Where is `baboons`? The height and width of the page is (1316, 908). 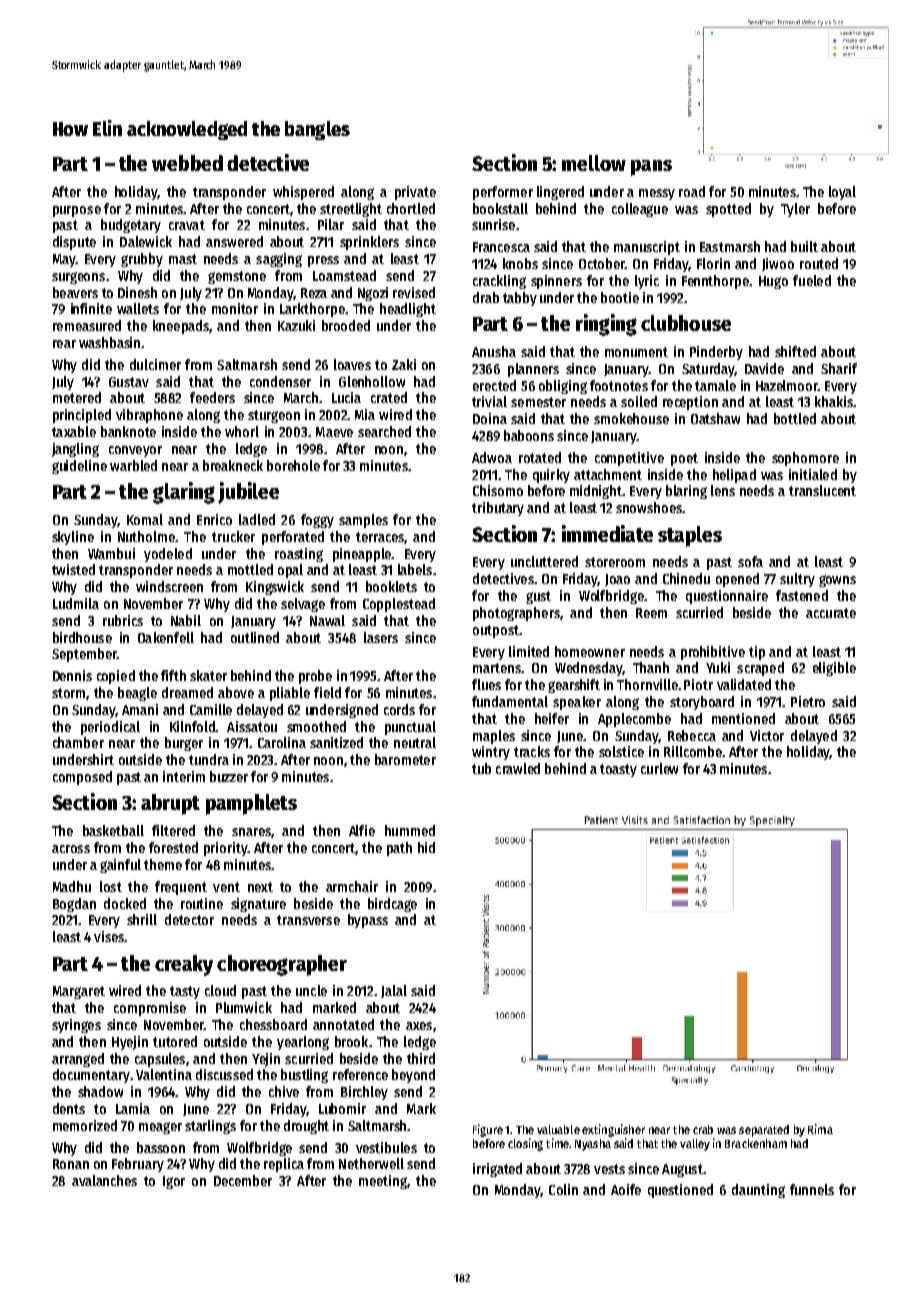 baboons is located at coordinates (529, 435).
